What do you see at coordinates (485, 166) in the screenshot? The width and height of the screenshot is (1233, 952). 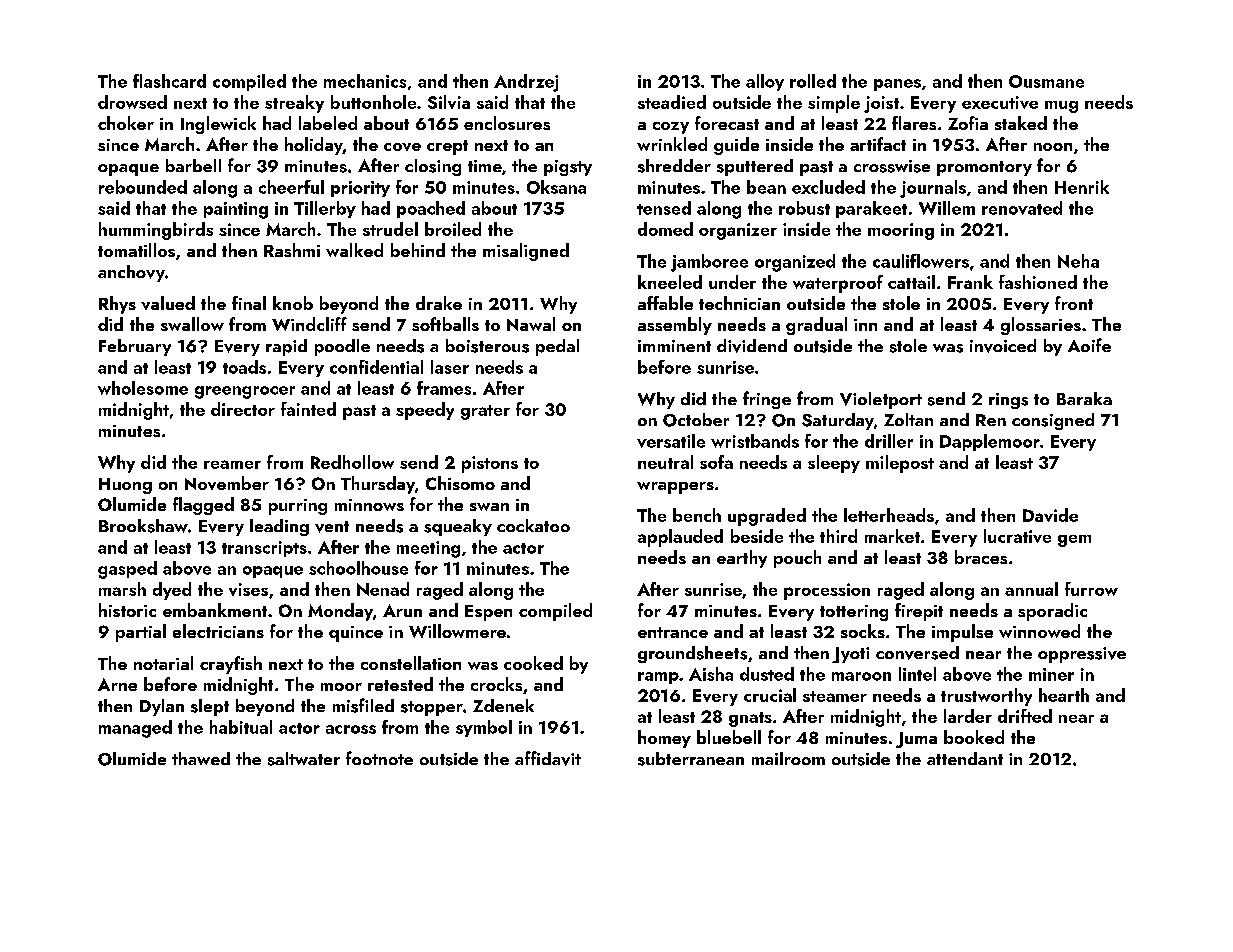 I see `time` at bounding box center [485, 166].
